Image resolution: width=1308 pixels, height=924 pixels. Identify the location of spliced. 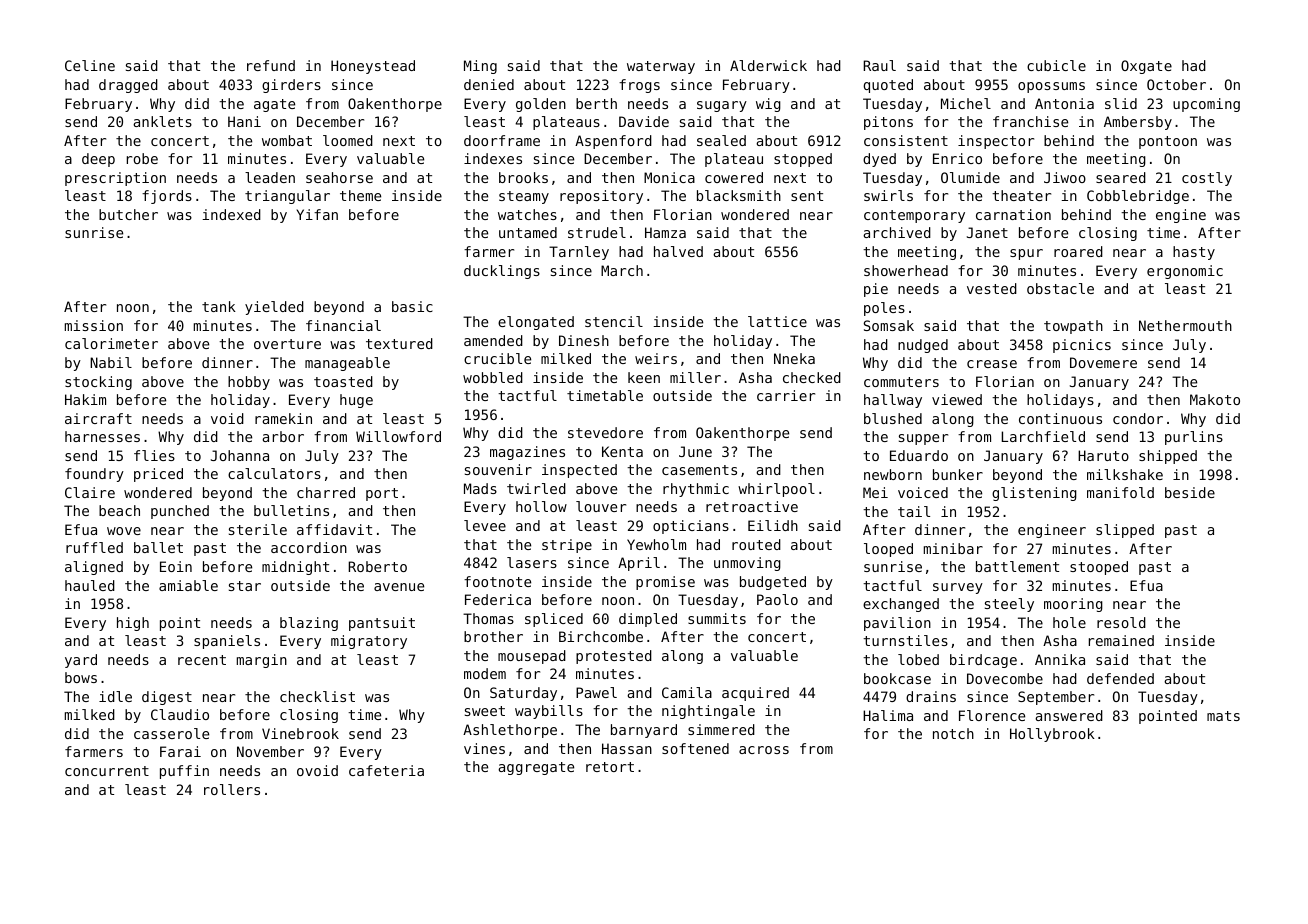
(554, 620).
